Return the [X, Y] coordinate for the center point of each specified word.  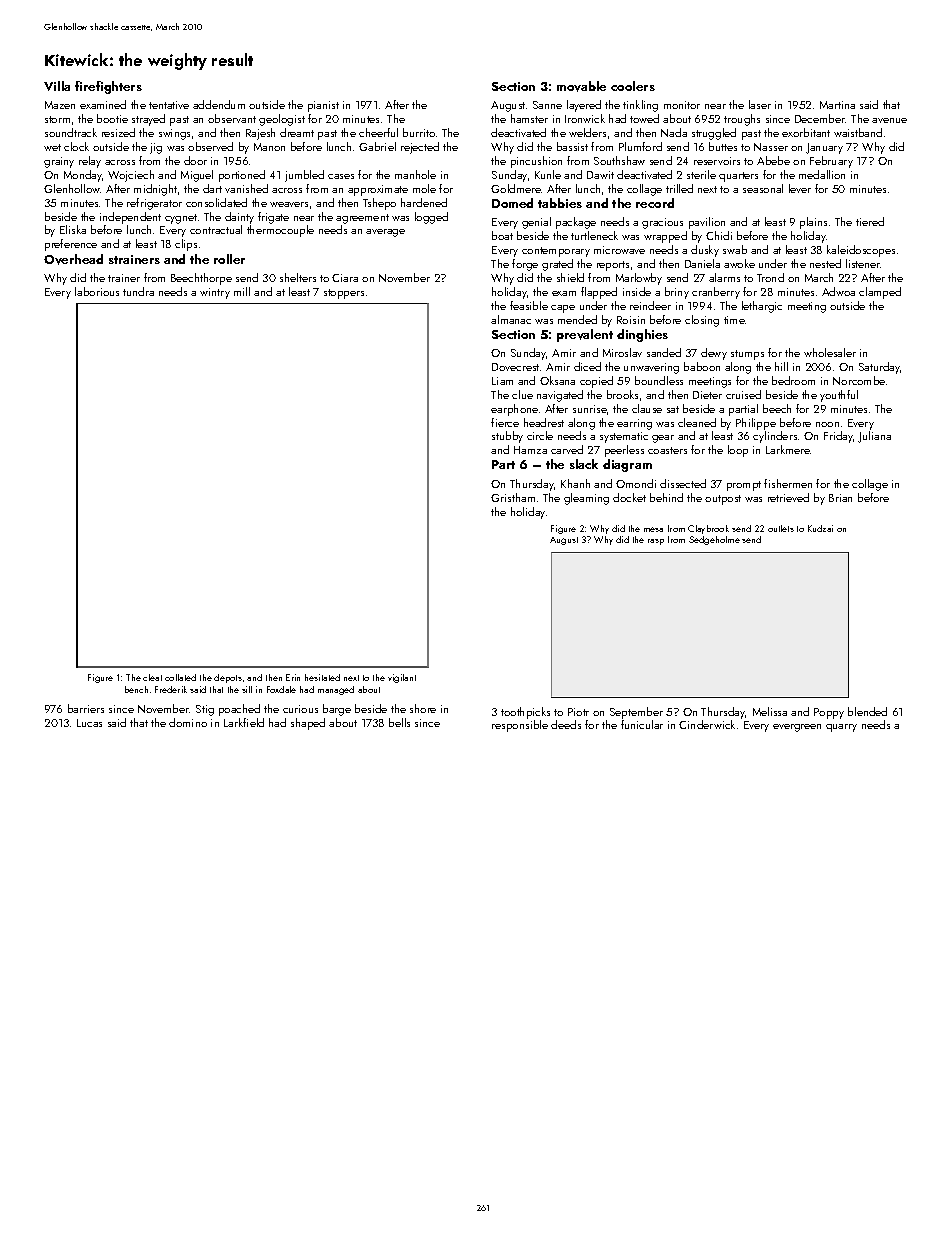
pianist [323, 106]
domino [188, 722]
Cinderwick [707, 724]
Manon [269, 147]
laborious [97, 291]
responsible [520, 726]
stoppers [344, 294]
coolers [633, 86]
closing [702, 321]
